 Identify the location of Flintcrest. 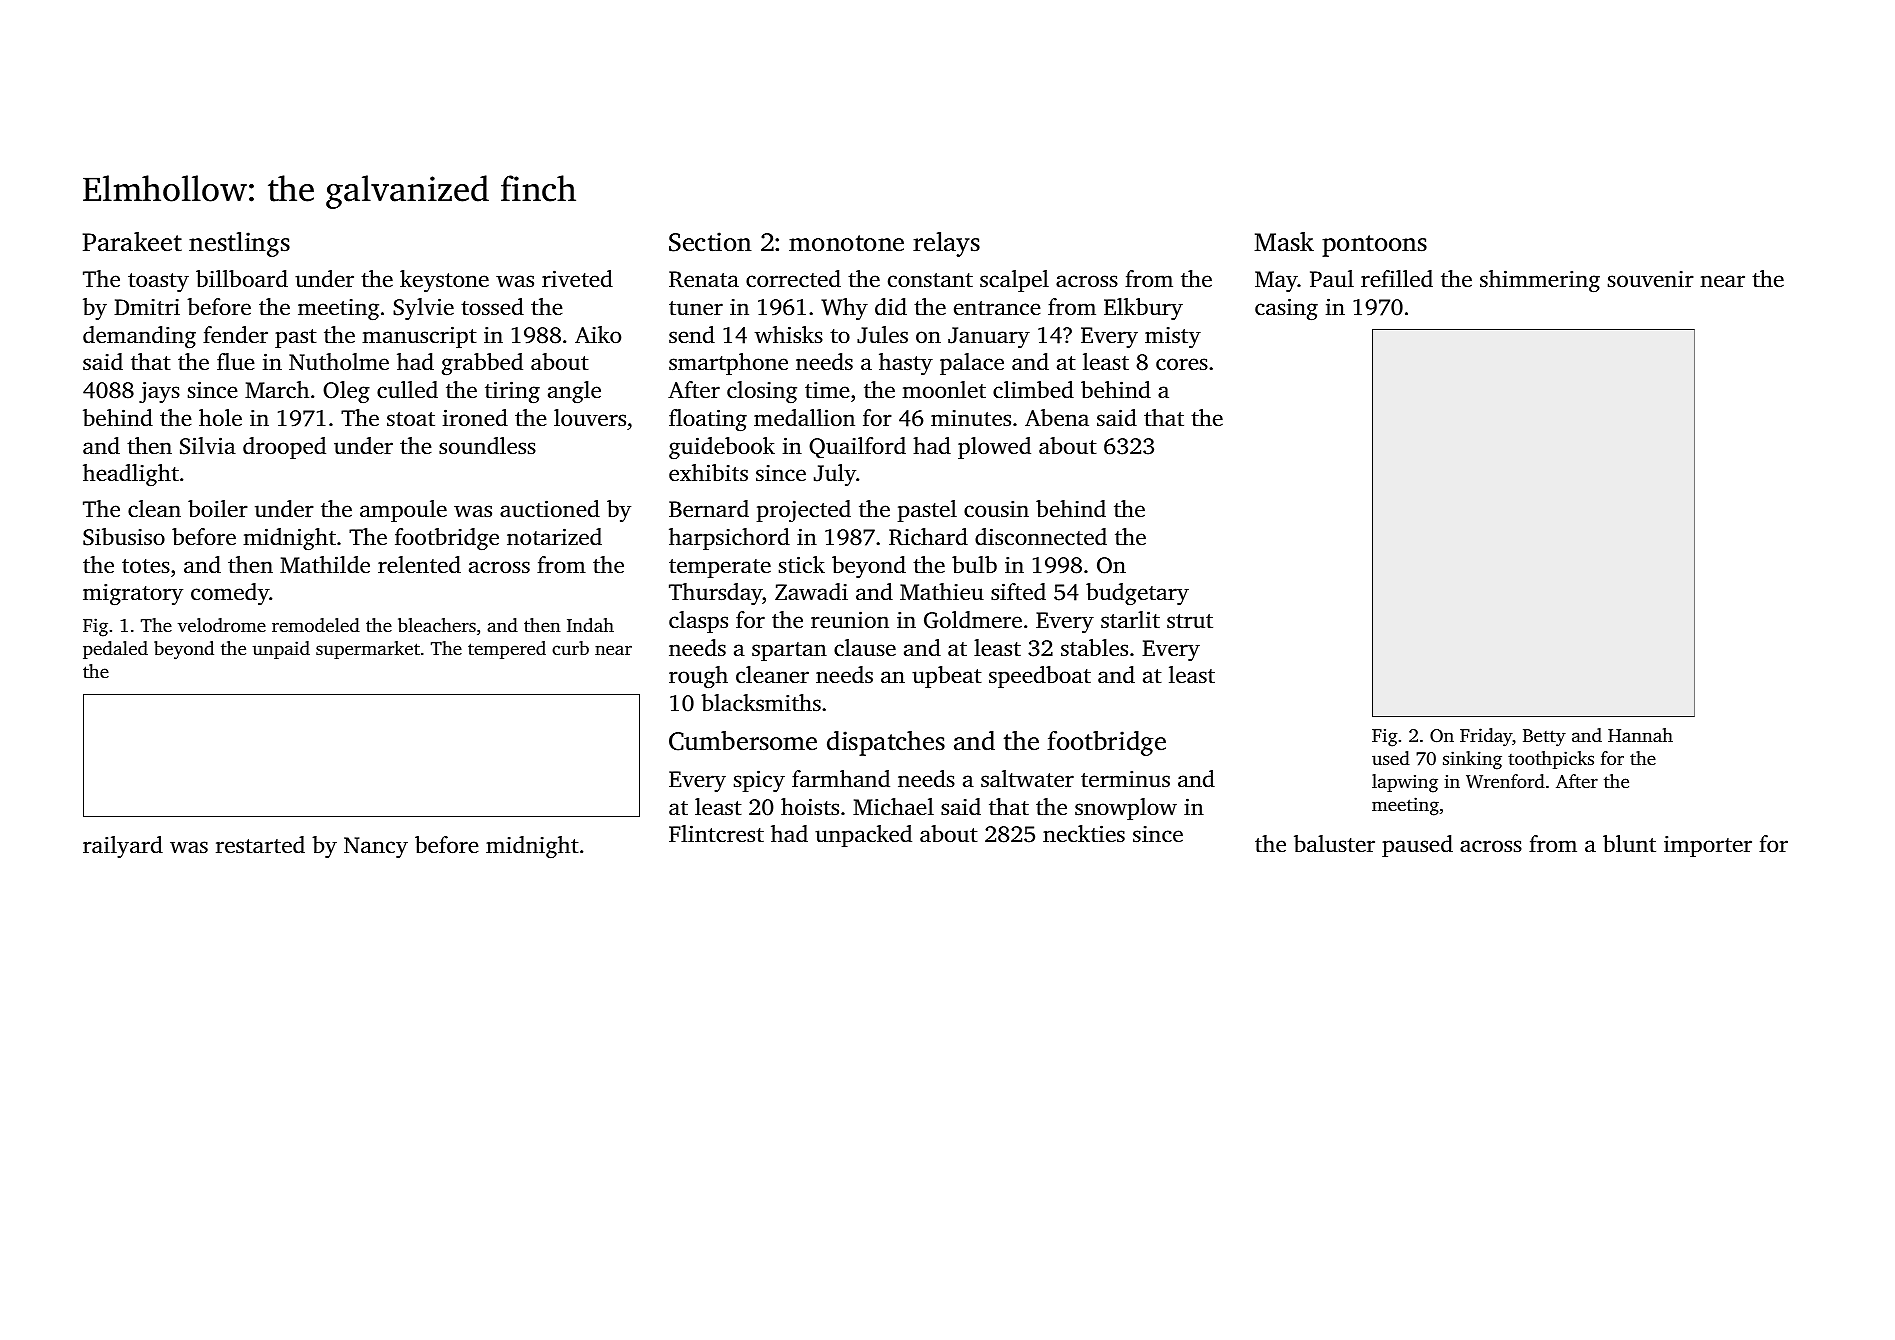
(716, 834).
